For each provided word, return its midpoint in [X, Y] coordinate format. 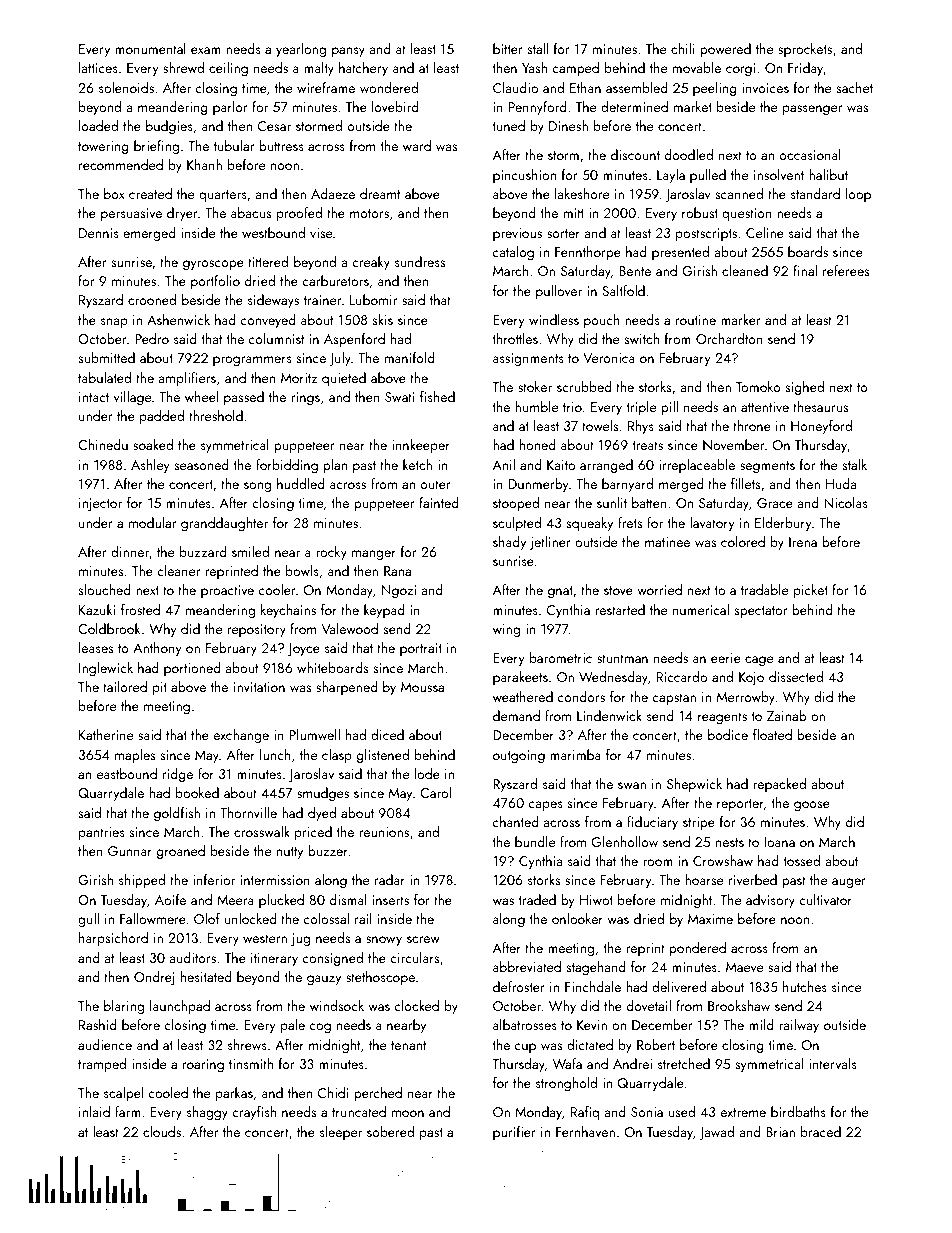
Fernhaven [585, 1131]
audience [105, 1044]
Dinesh [568, 125]
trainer [322, 300]
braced [821, 1131]
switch [641, 338]
